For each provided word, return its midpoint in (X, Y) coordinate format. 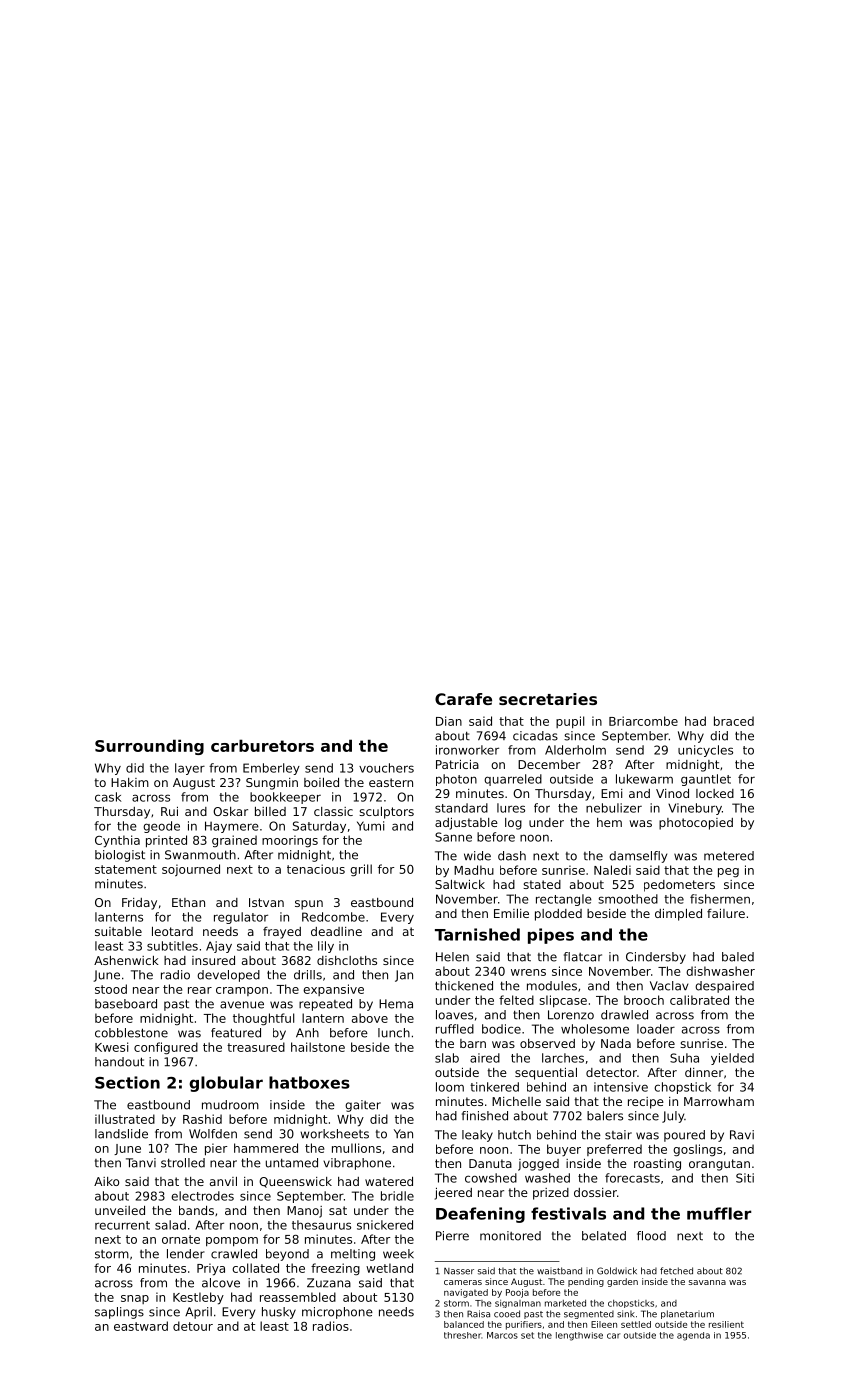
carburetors (262, 745)
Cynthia (117, 841)
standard (461, 808)
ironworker (467, 750)
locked (715, 793)
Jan (404, 976)
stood (111, 989)
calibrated (699, 1000)
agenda (693, 1336)
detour (193, 1326)
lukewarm (644, 779)
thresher (462, 1335)
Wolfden (213, 1134)
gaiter (363, 1106)
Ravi (742, 1135)
